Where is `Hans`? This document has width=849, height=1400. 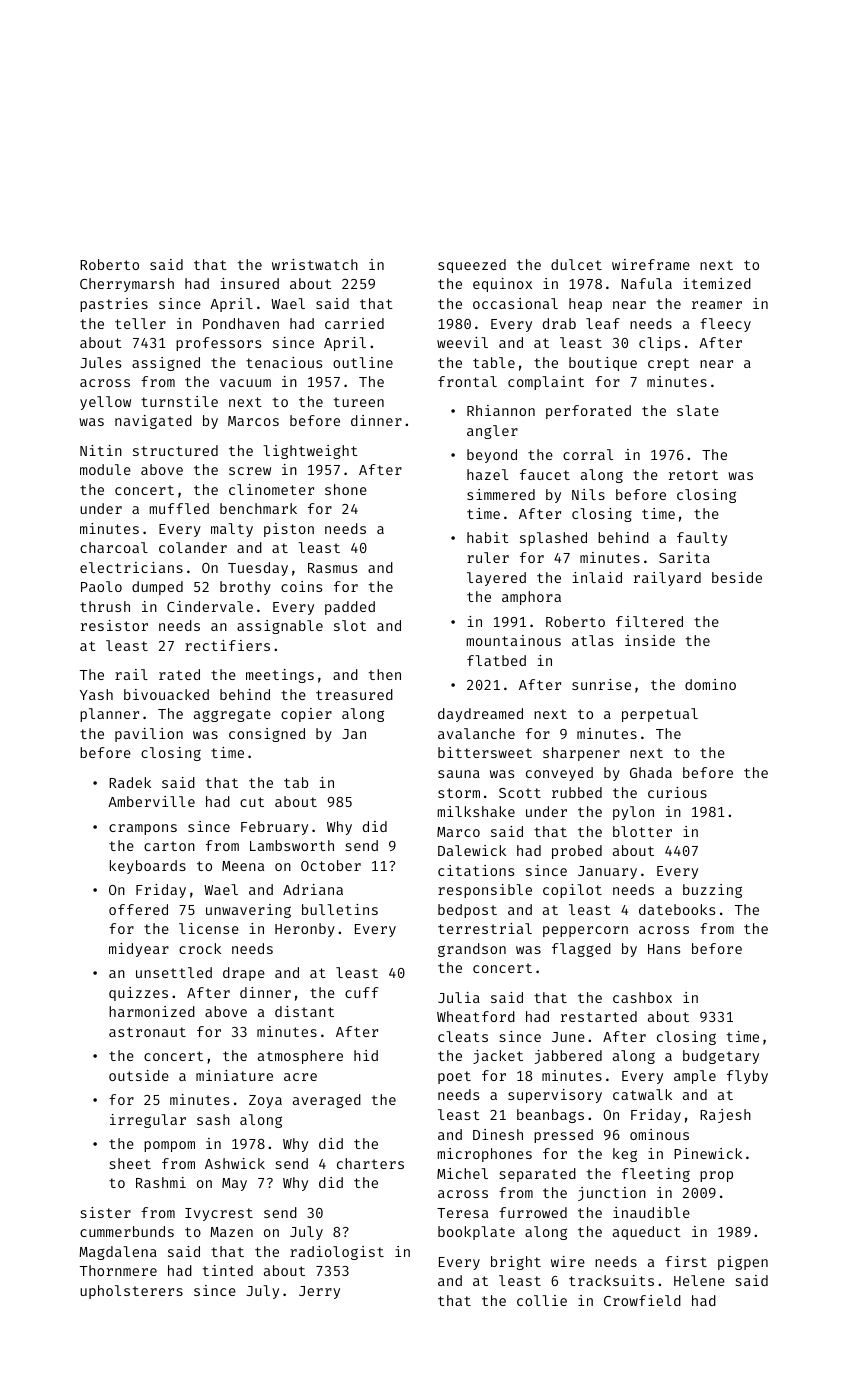 Hans is located at coordinates (664, 949).
